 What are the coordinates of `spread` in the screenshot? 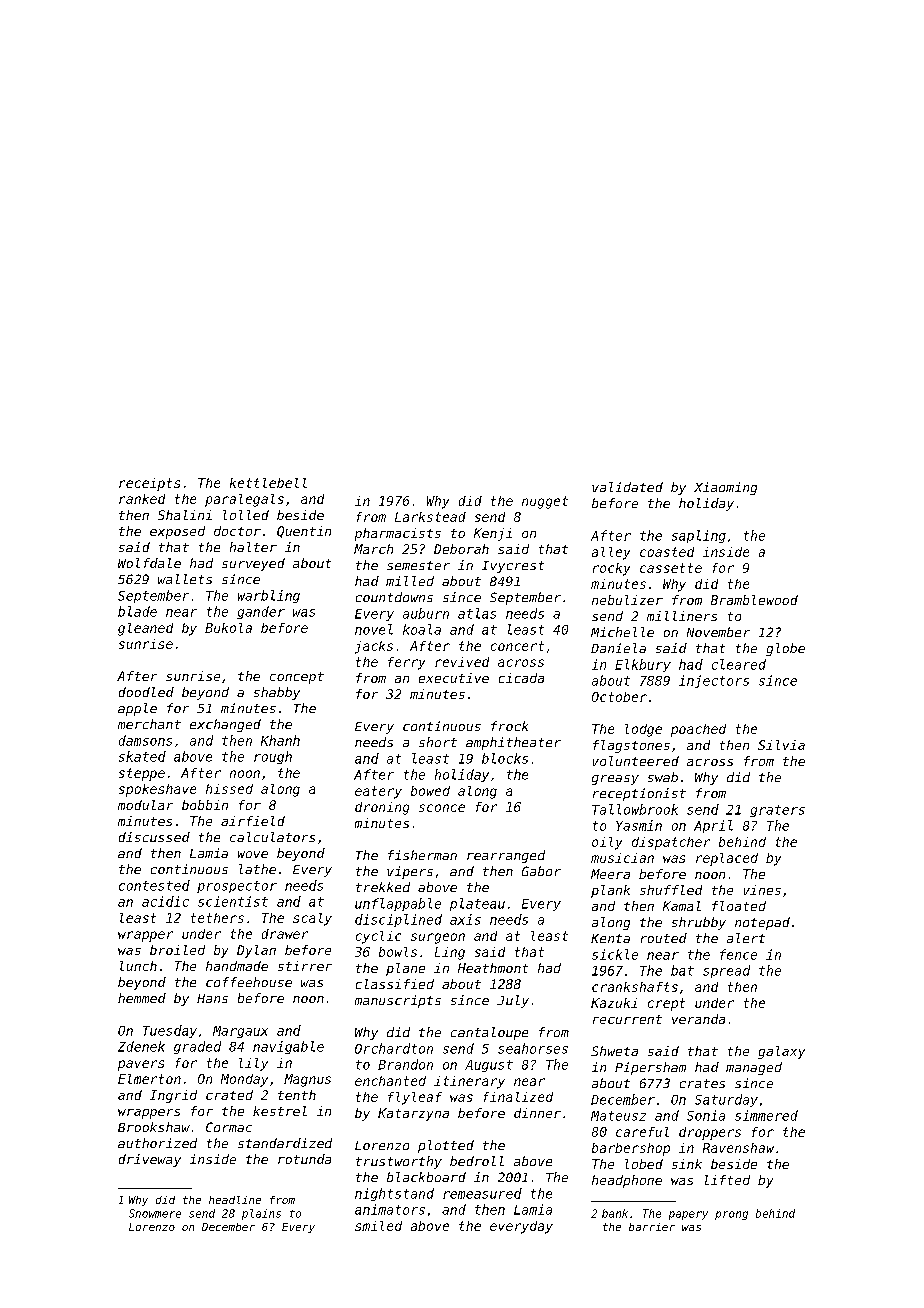 It's located at (726, 971).
